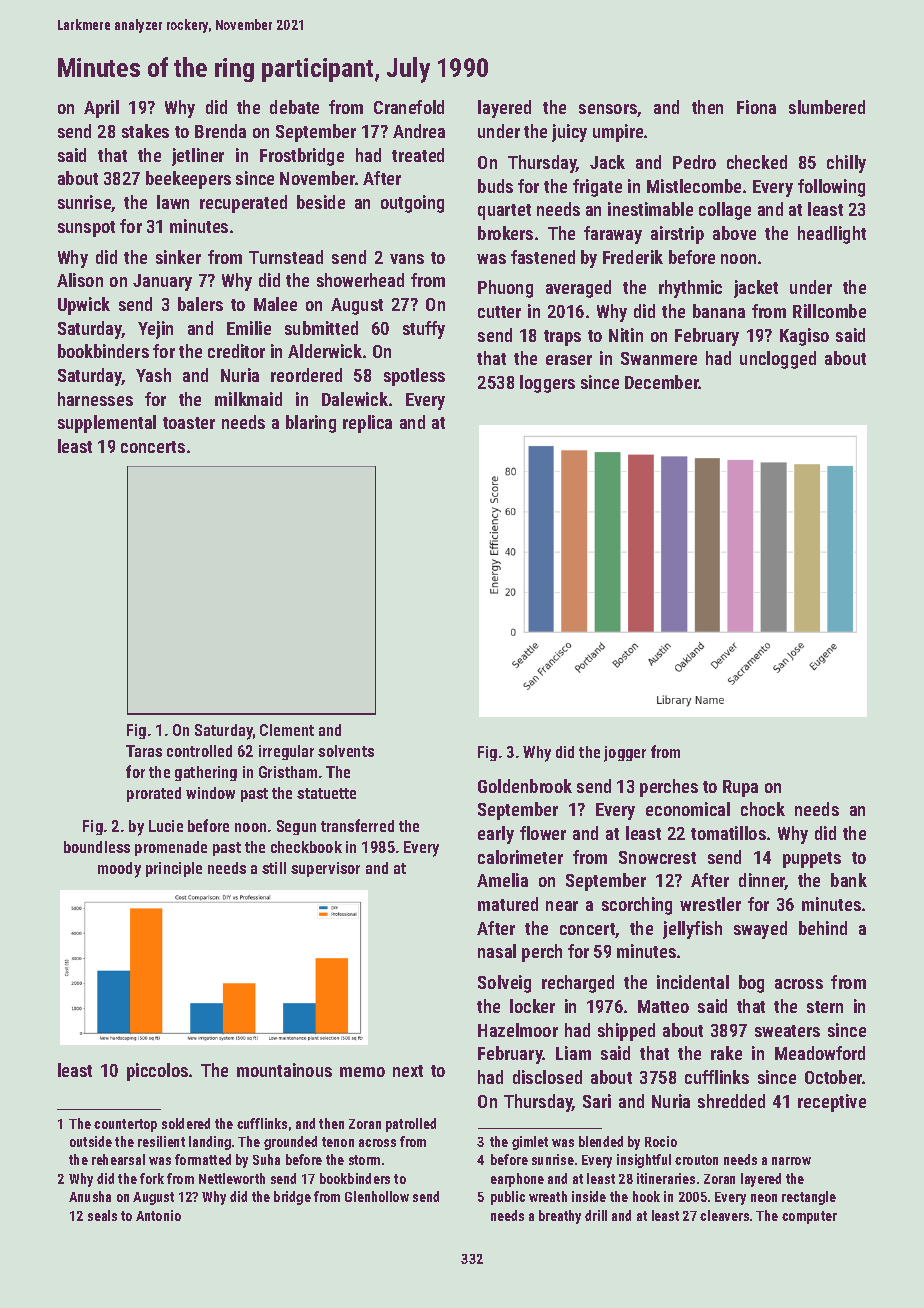 This screenshot has height=1308, width=924. Describe the element at coordinates (367, 424) in the screenshot. I see `replica` at that location.
